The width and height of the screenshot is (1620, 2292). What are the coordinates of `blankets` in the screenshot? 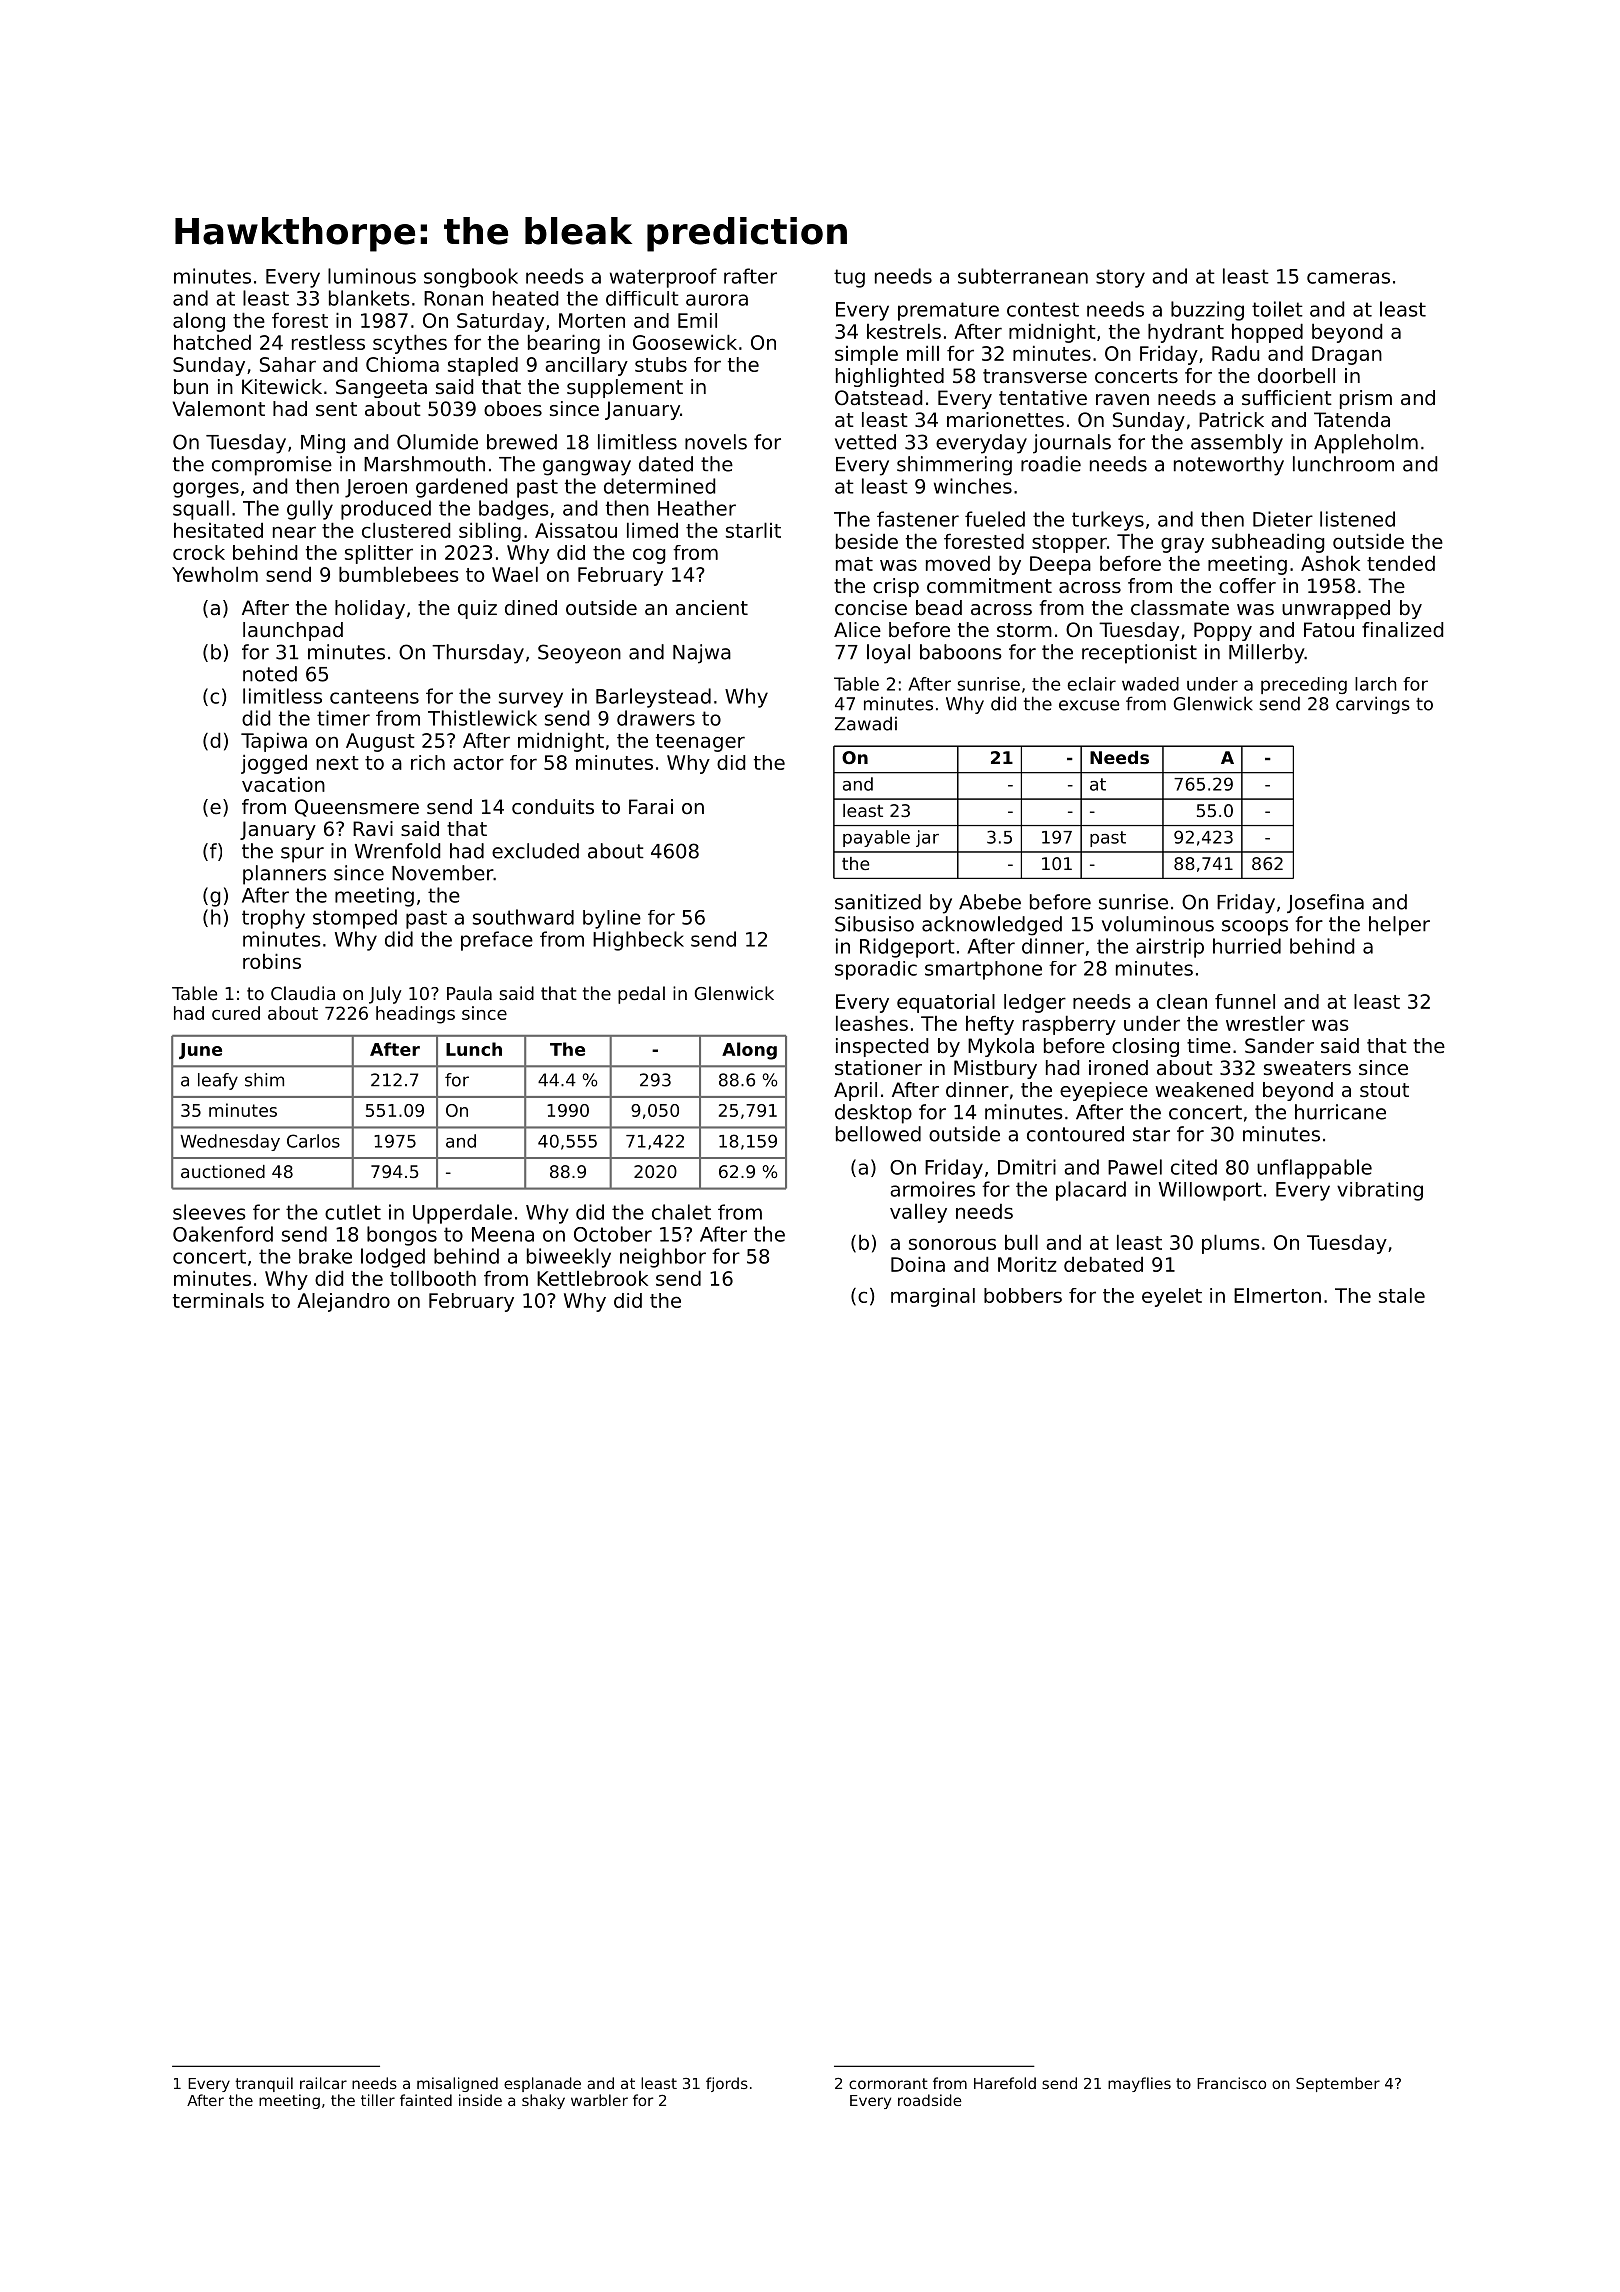 It's located at (369, 298).
